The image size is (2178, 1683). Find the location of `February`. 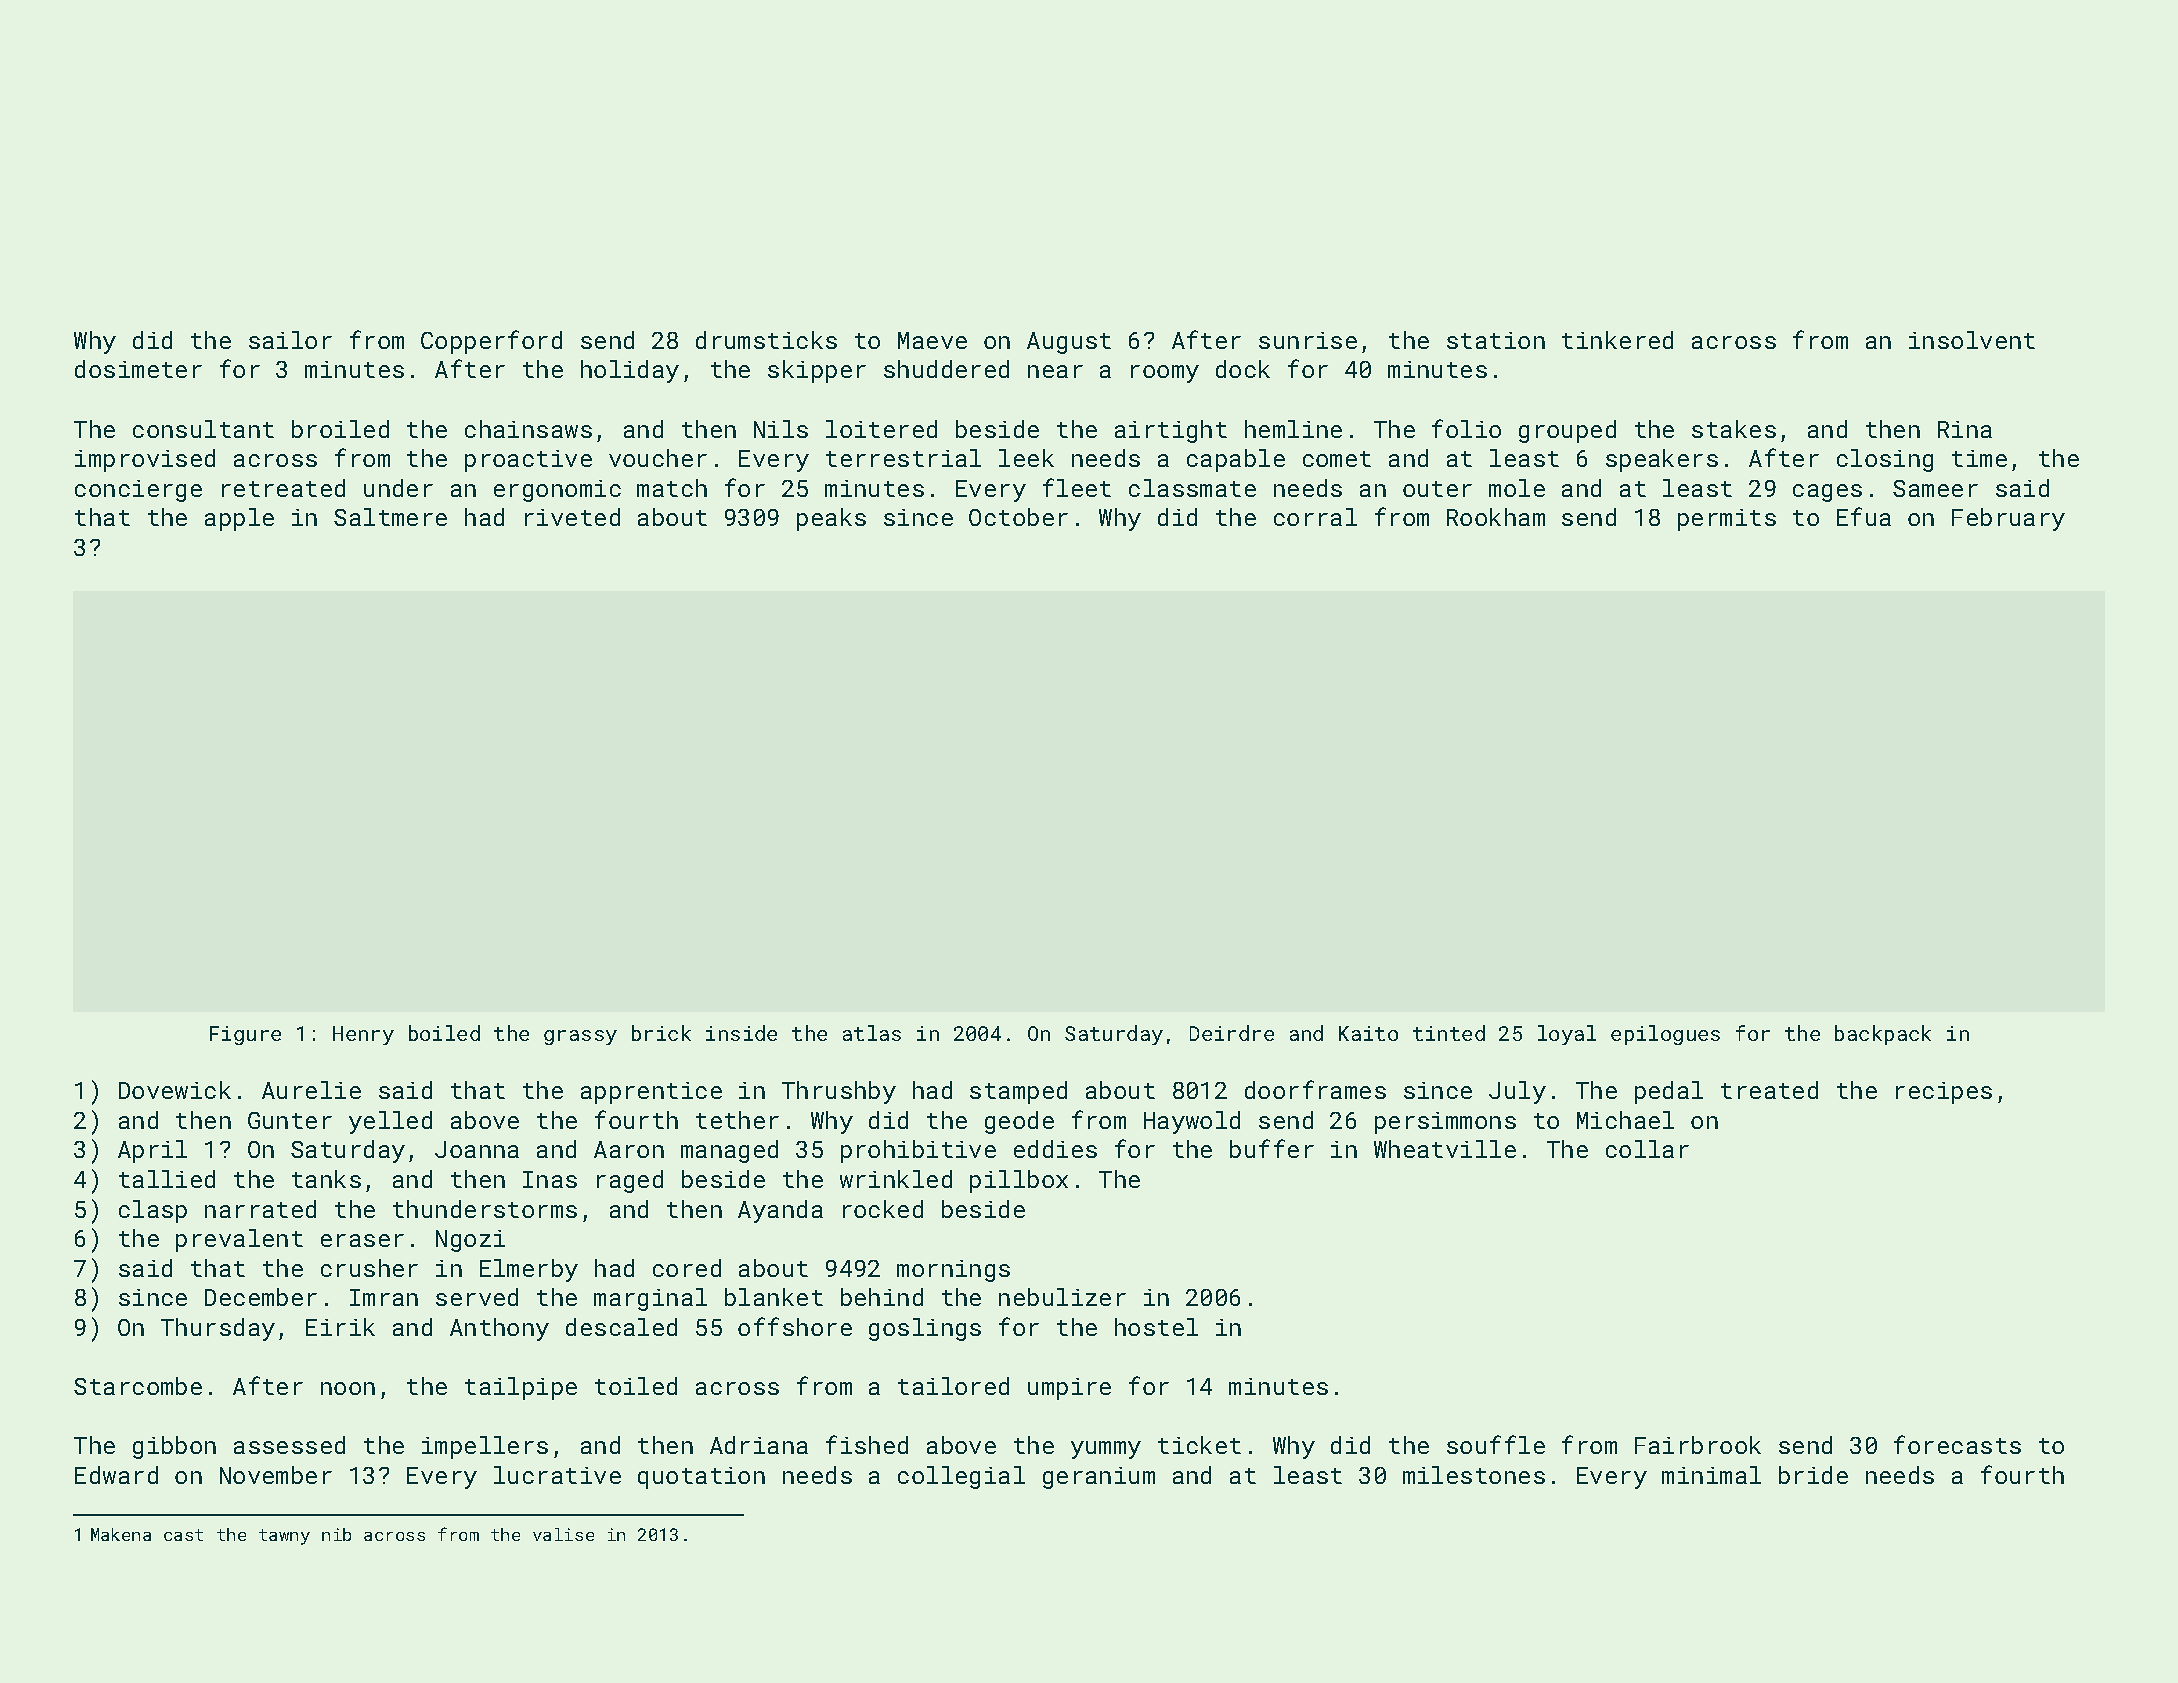

February is located at coordinates (2008, 519).
